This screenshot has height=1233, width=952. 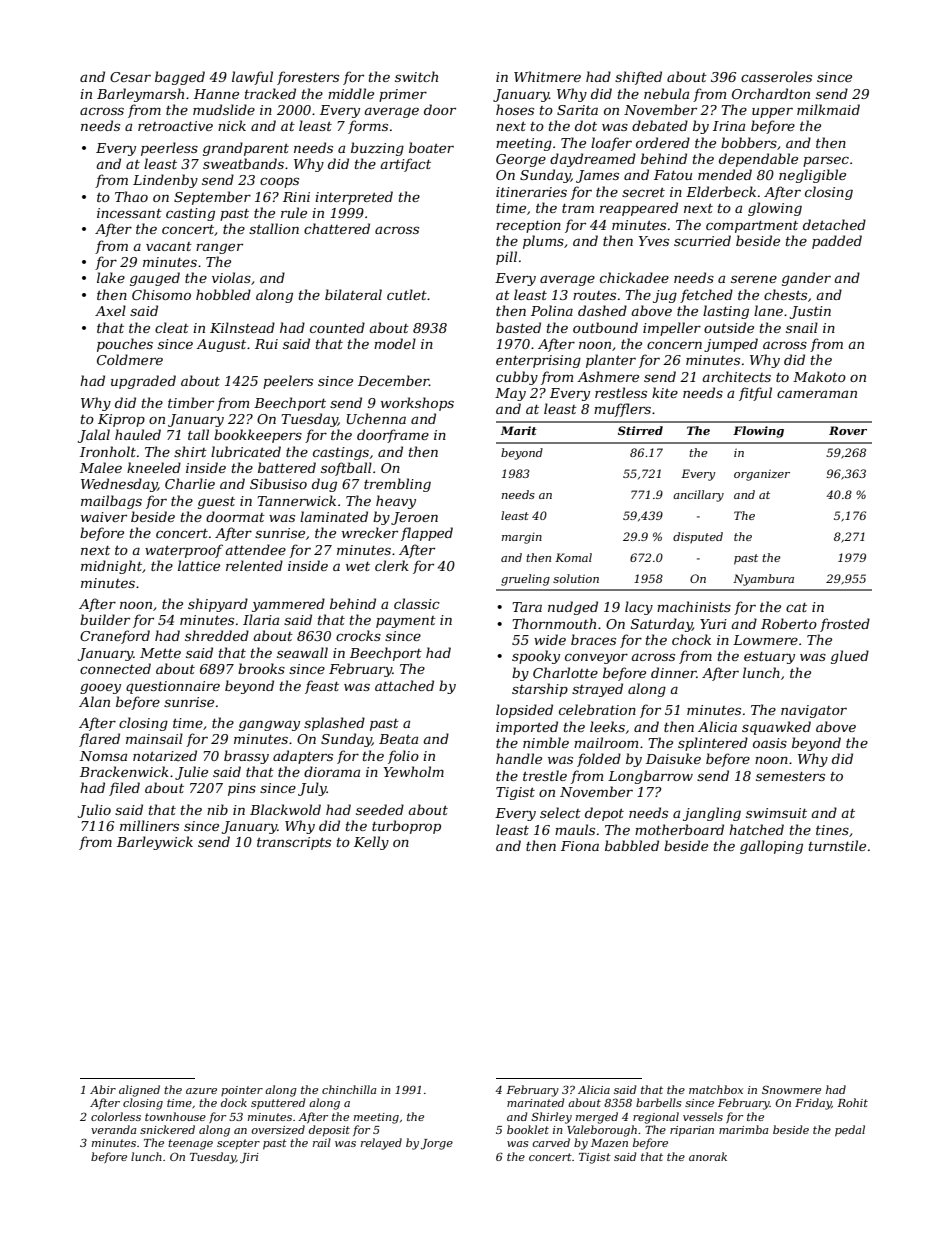 What do you see at coordinates (551, 1142) in the screenshot?
I see `carved` at bounding box center [551, 1142].
